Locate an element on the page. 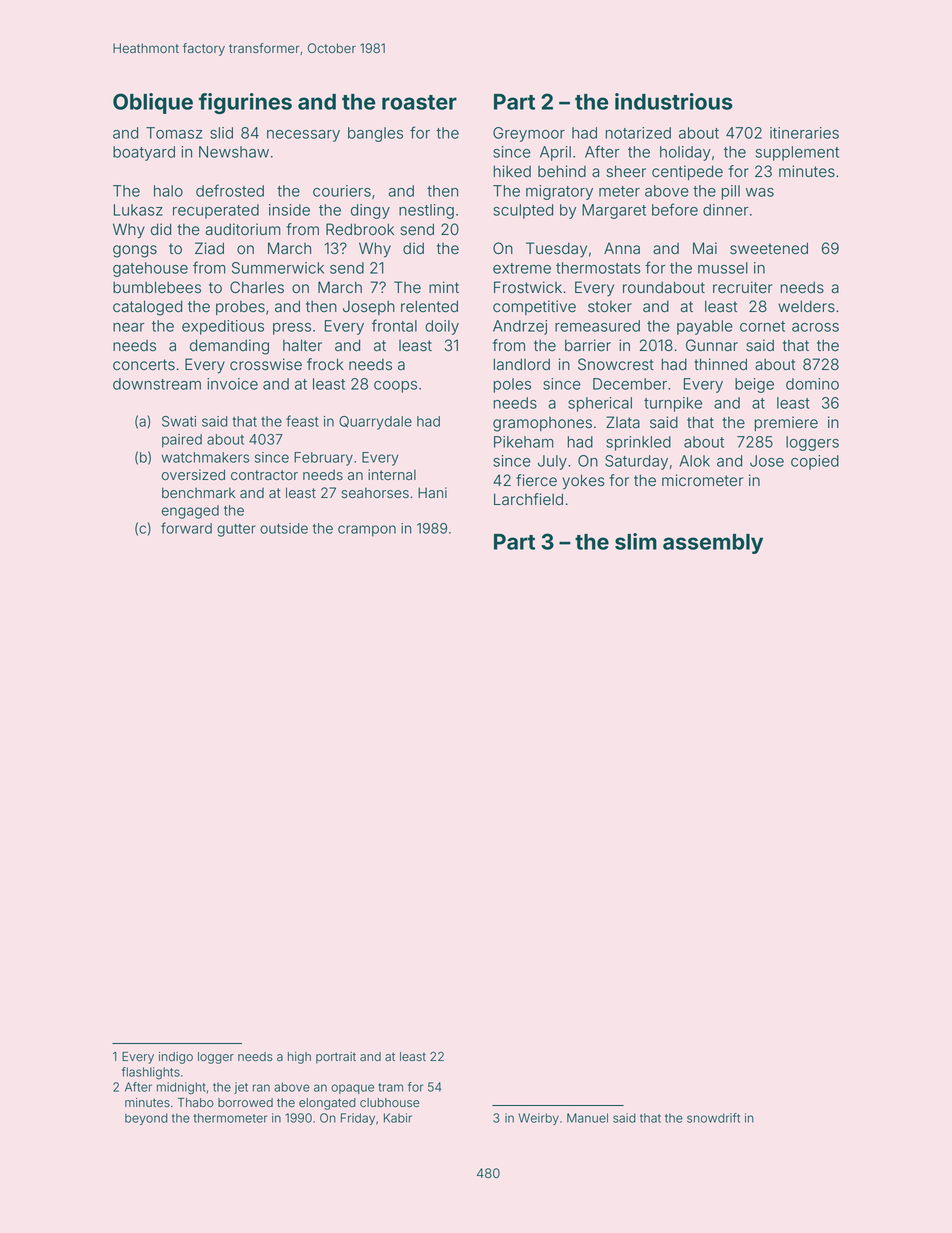  Oblique is located at coordinates (153, 103).
